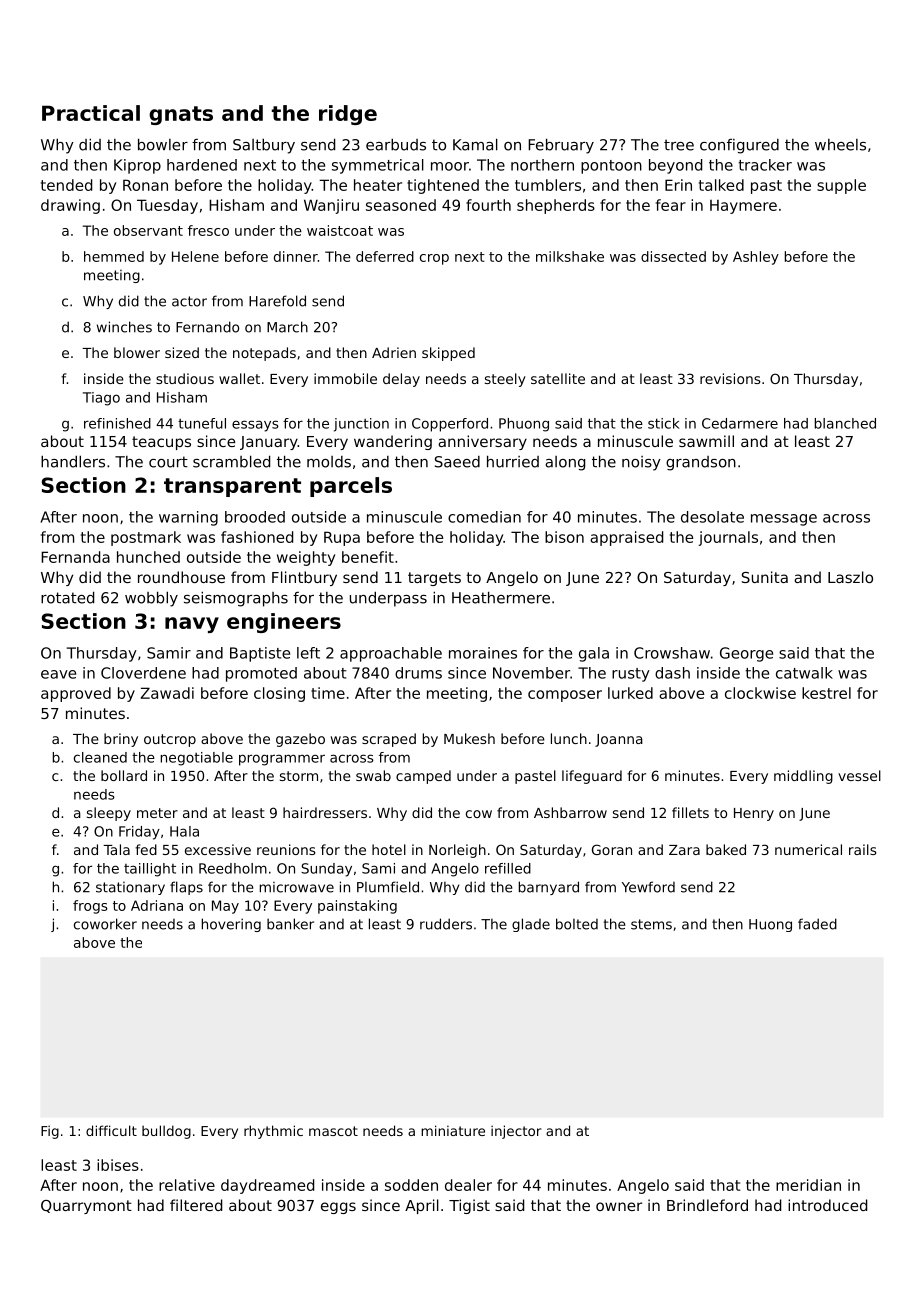 The image size is (924, 1308). What do you see at coordinates (712, 517) in the page?
I see `desolate` at bounding box center [712, 517].
